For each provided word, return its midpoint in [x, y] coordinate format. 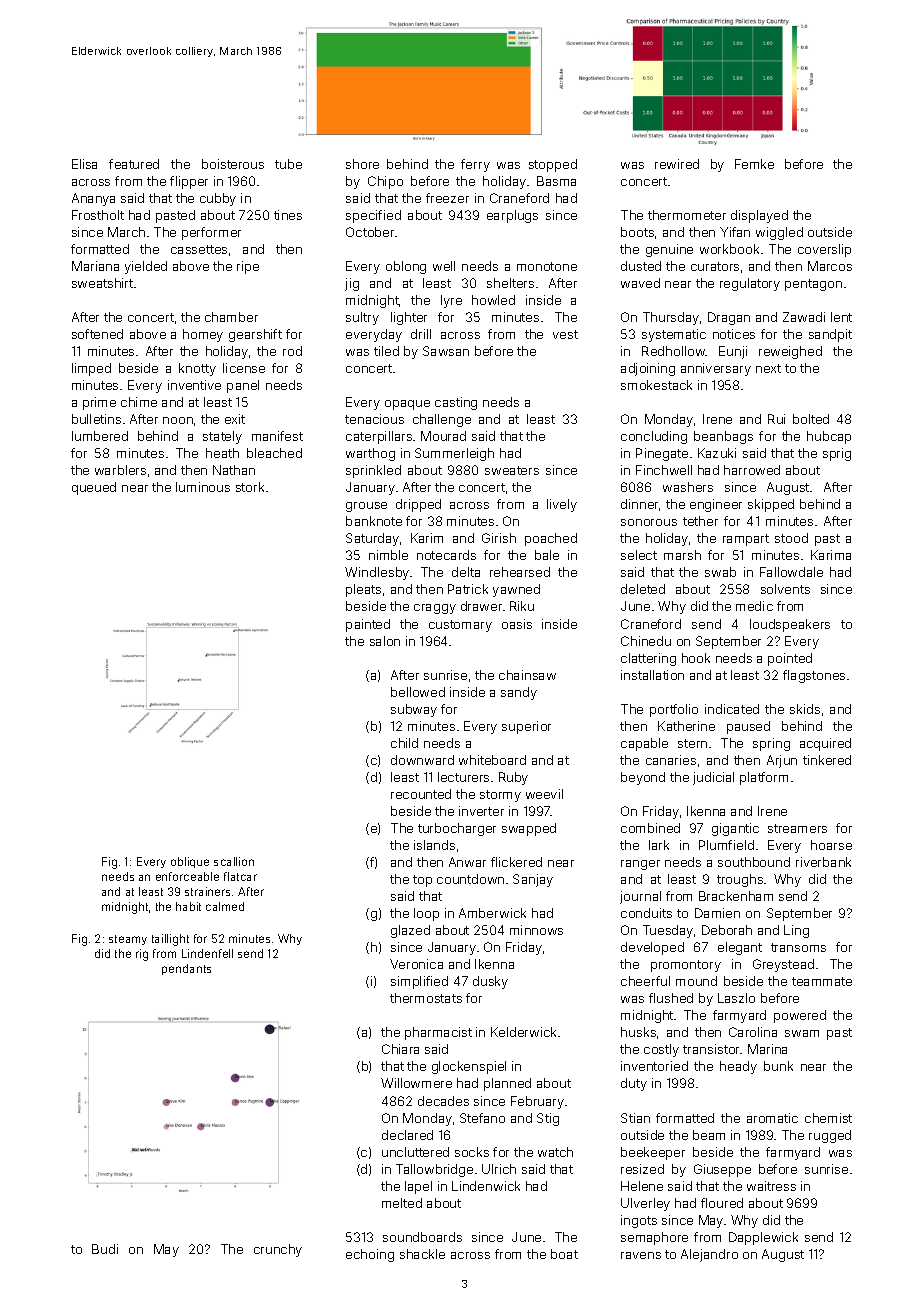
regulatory [750, 284]
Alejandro [709, 1255]
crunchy [278, 1250]
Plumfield [726, 845]
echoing [370, 1255]
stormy [500, 796]
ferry [475, 165]
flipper [189, 182]
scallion [234, 861]
